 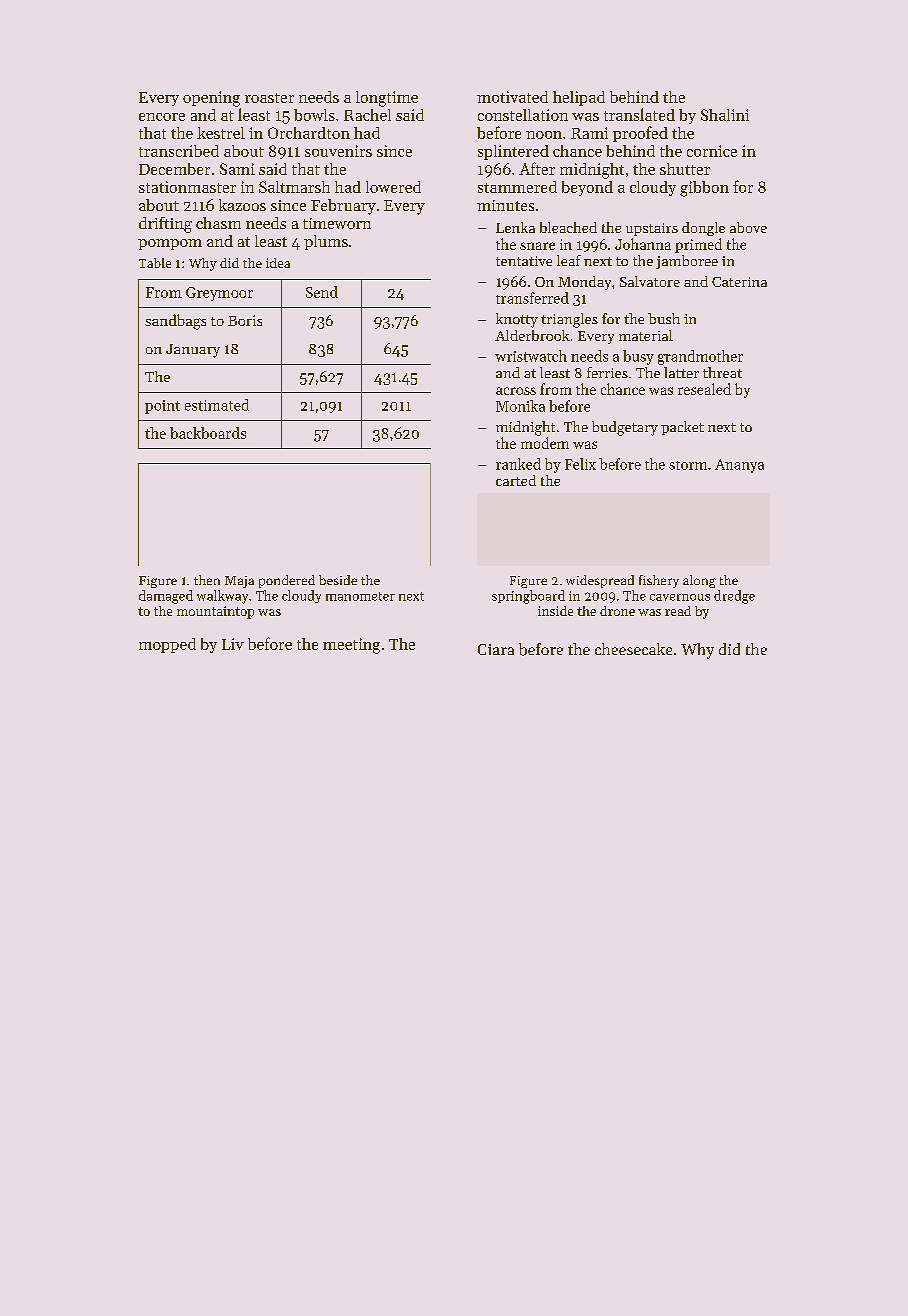 What do you see at coordinates (712, 151) in the image?
I see `cornice` at bounding box center [712, 151].
